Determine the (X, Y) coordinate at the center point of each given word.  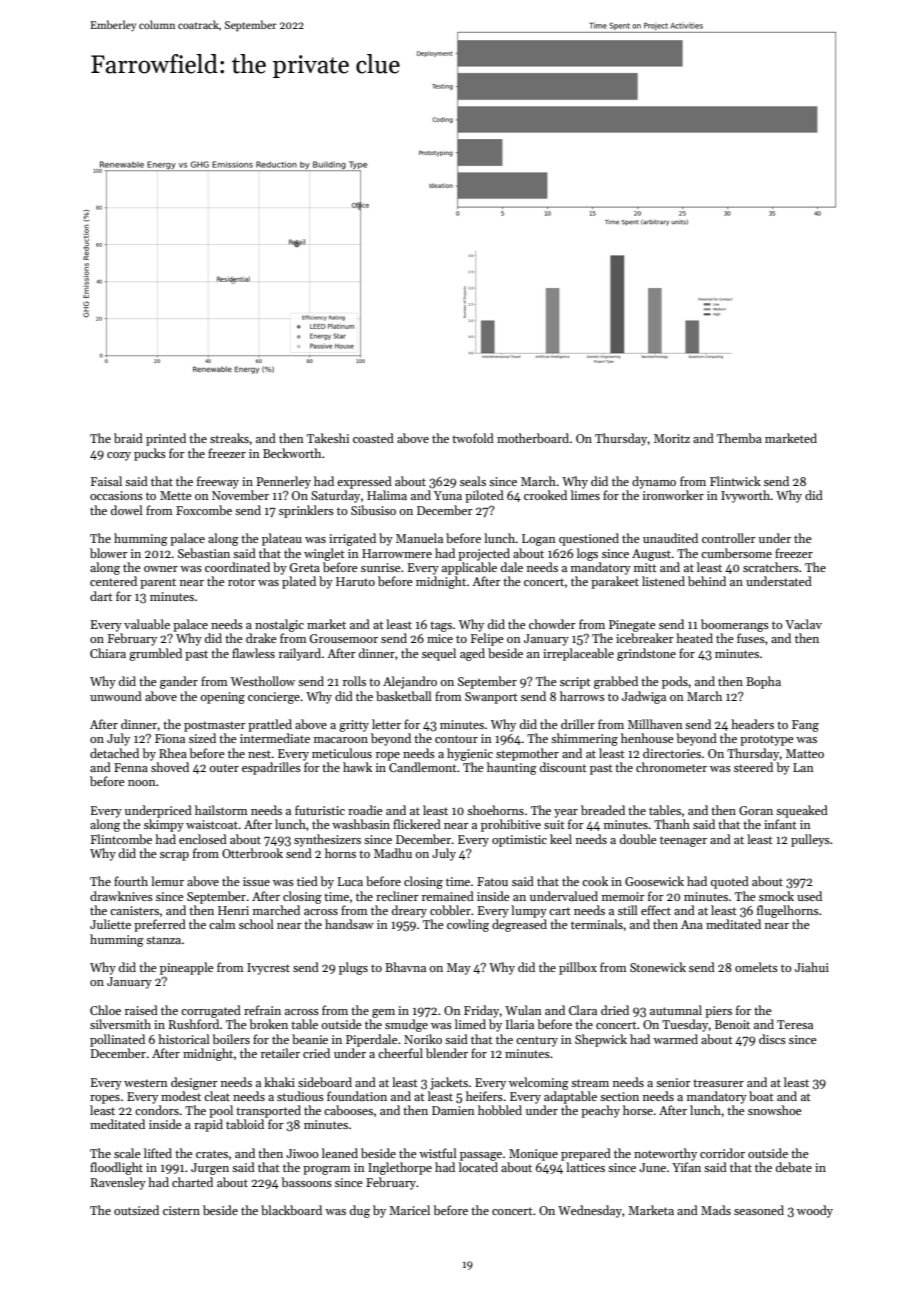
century (537, 1041)
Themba (739, 438)
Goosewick (654, 881)
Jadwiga (644, 697)
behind (707, 581)
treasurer (718, 1083)
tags (441, 626)
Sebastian (204, 553)
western (146, 1083)
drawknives (121, 896)
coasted (373, 438)
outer (224, 768)
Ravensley (118, 1183)
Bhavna (405, 967)
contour (456, 739)
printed (166, 439)
